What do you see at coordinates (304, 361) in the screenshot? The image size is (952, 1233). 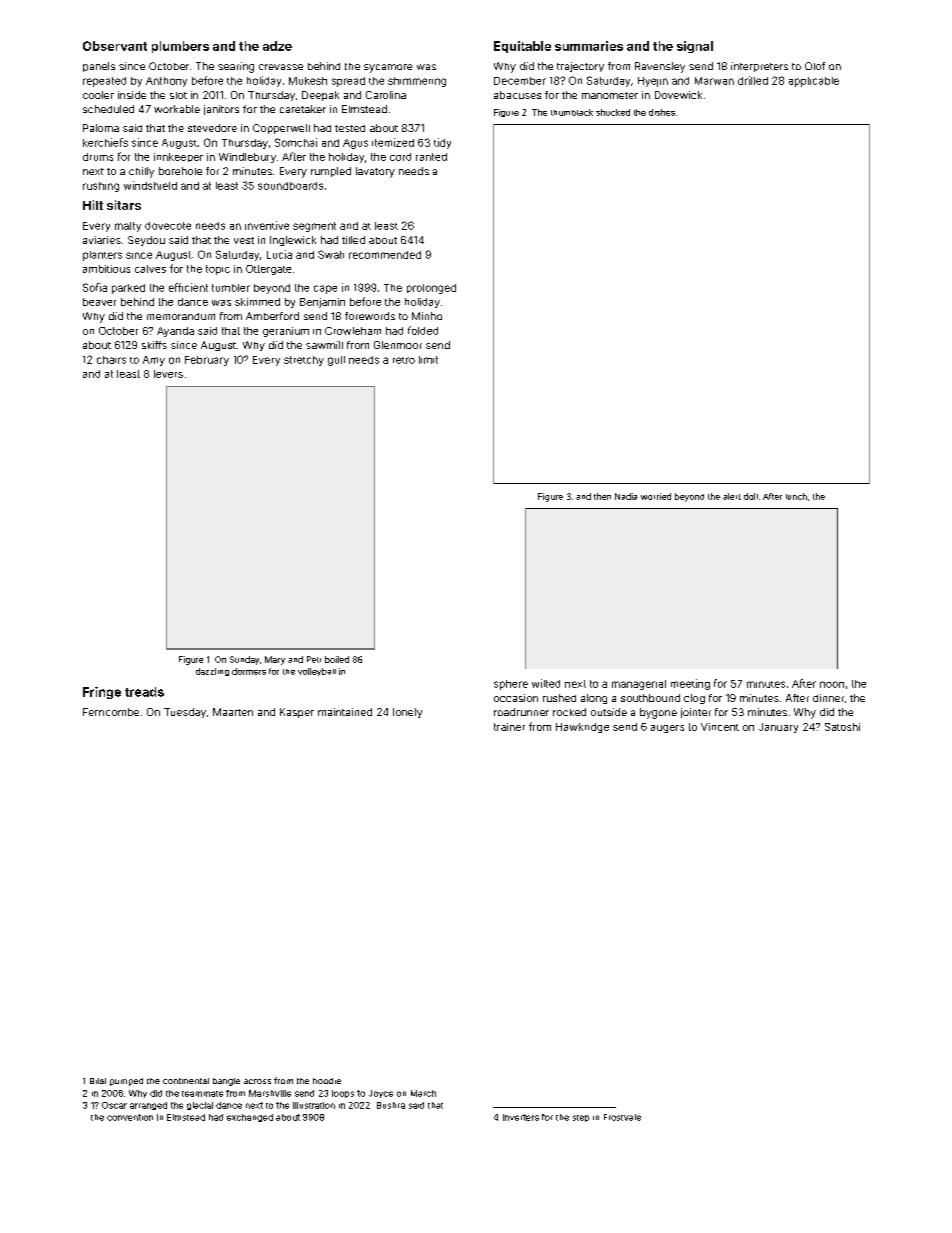 I see `stretchy` at bounding box center [304, 361].
